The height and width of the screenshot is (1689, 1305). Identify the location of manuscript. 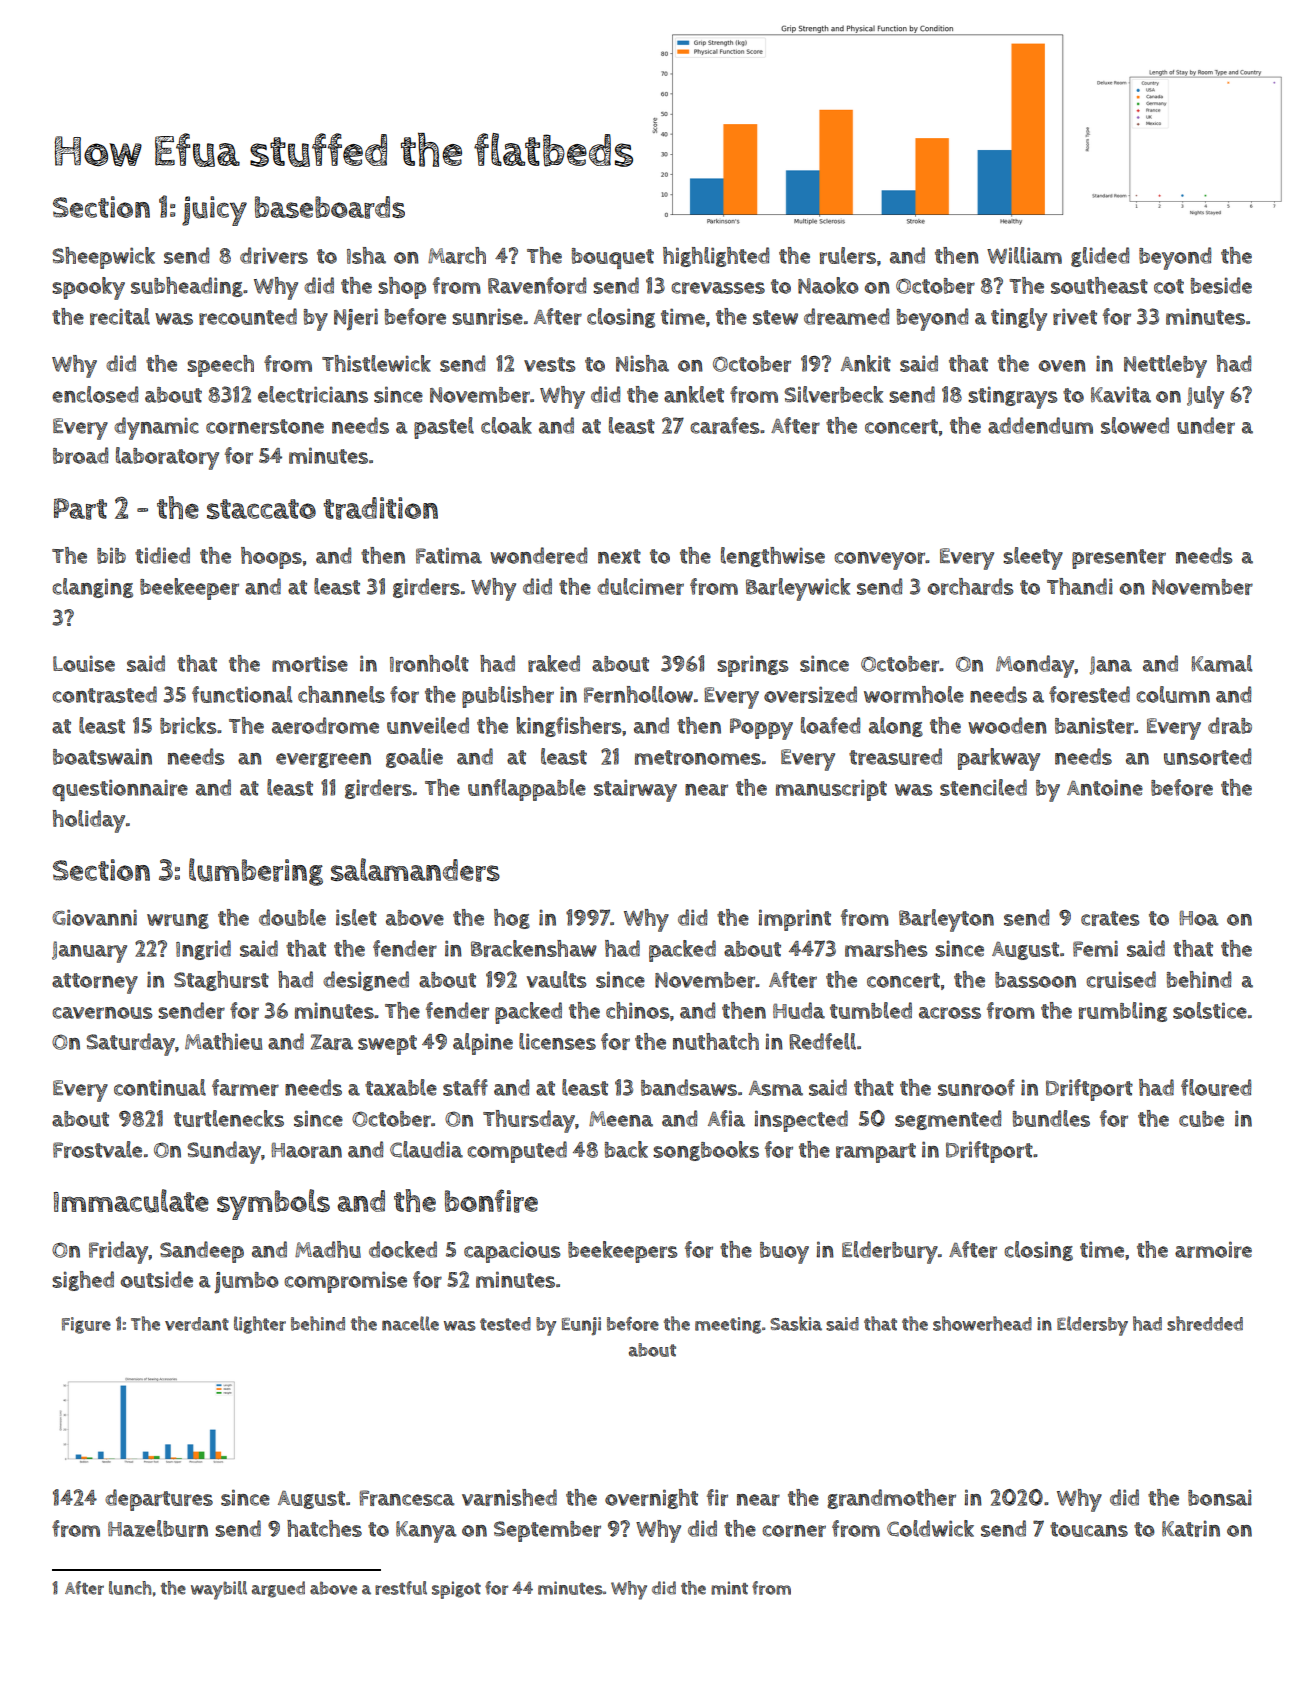
(831, 790).
